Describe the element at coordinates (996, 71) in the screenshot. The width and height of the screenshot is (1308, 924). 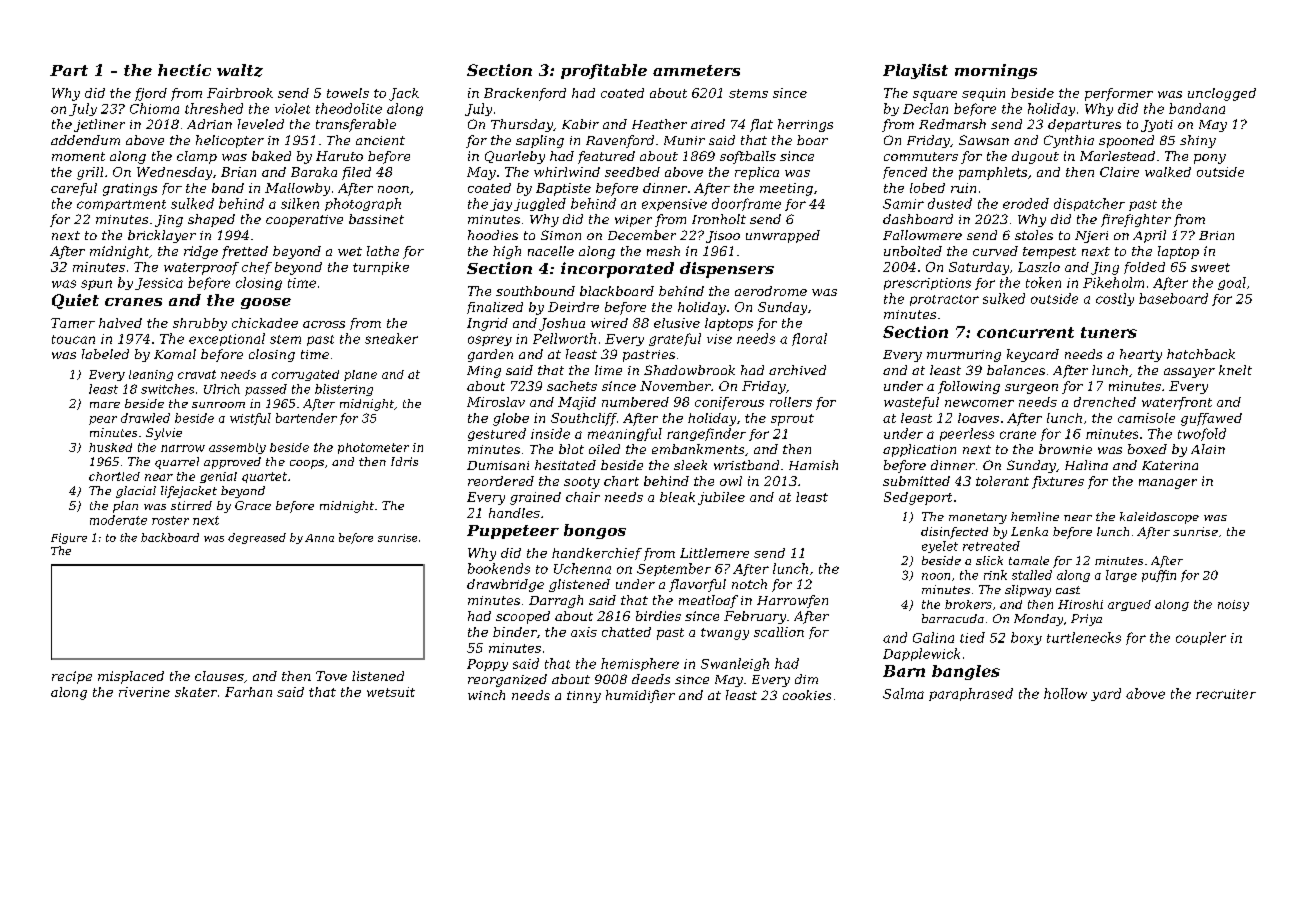
I see `mornings` at that location.
